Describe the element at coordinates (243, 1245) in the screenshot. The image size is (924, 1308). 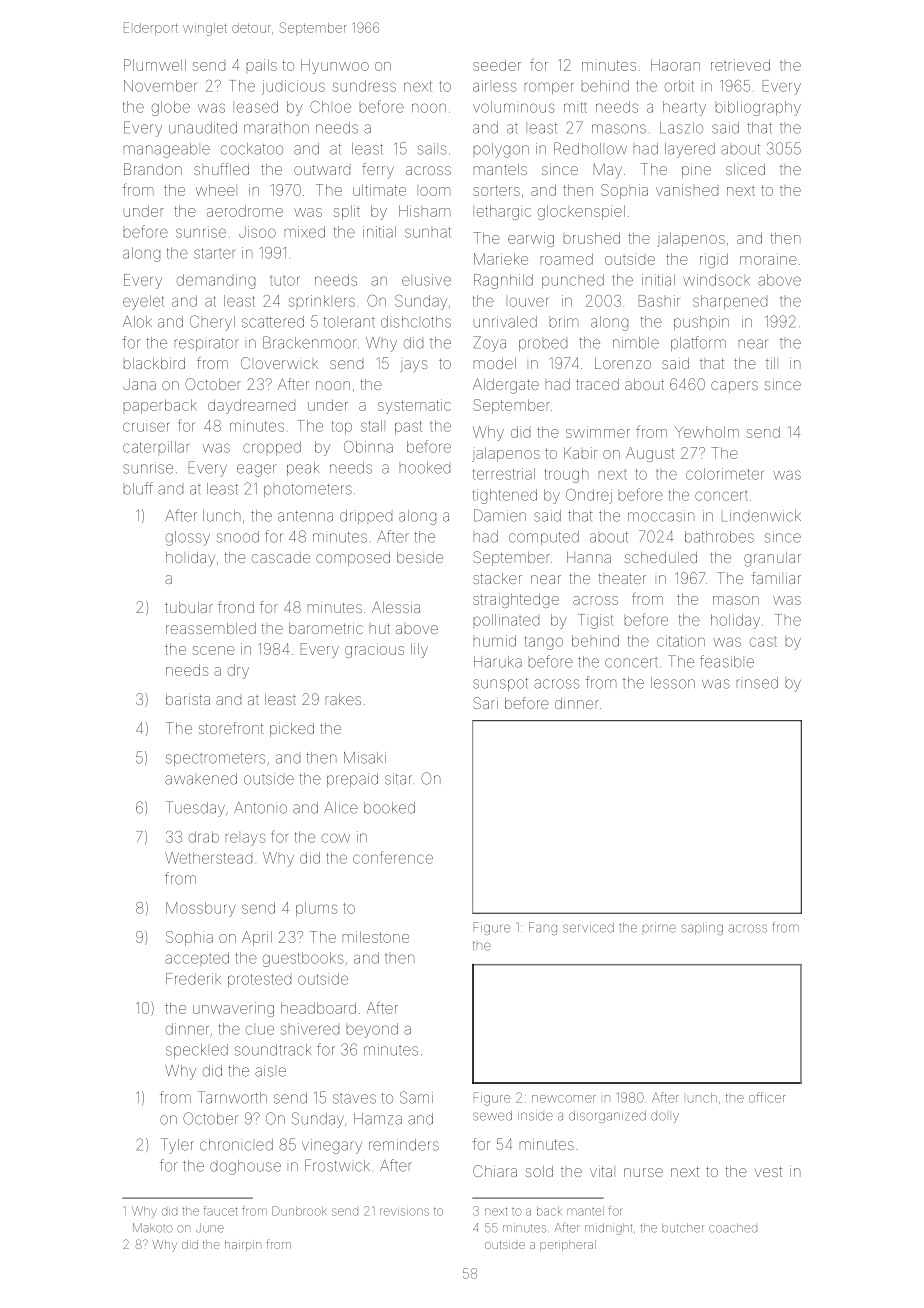
I see `hairpin` at that location.
